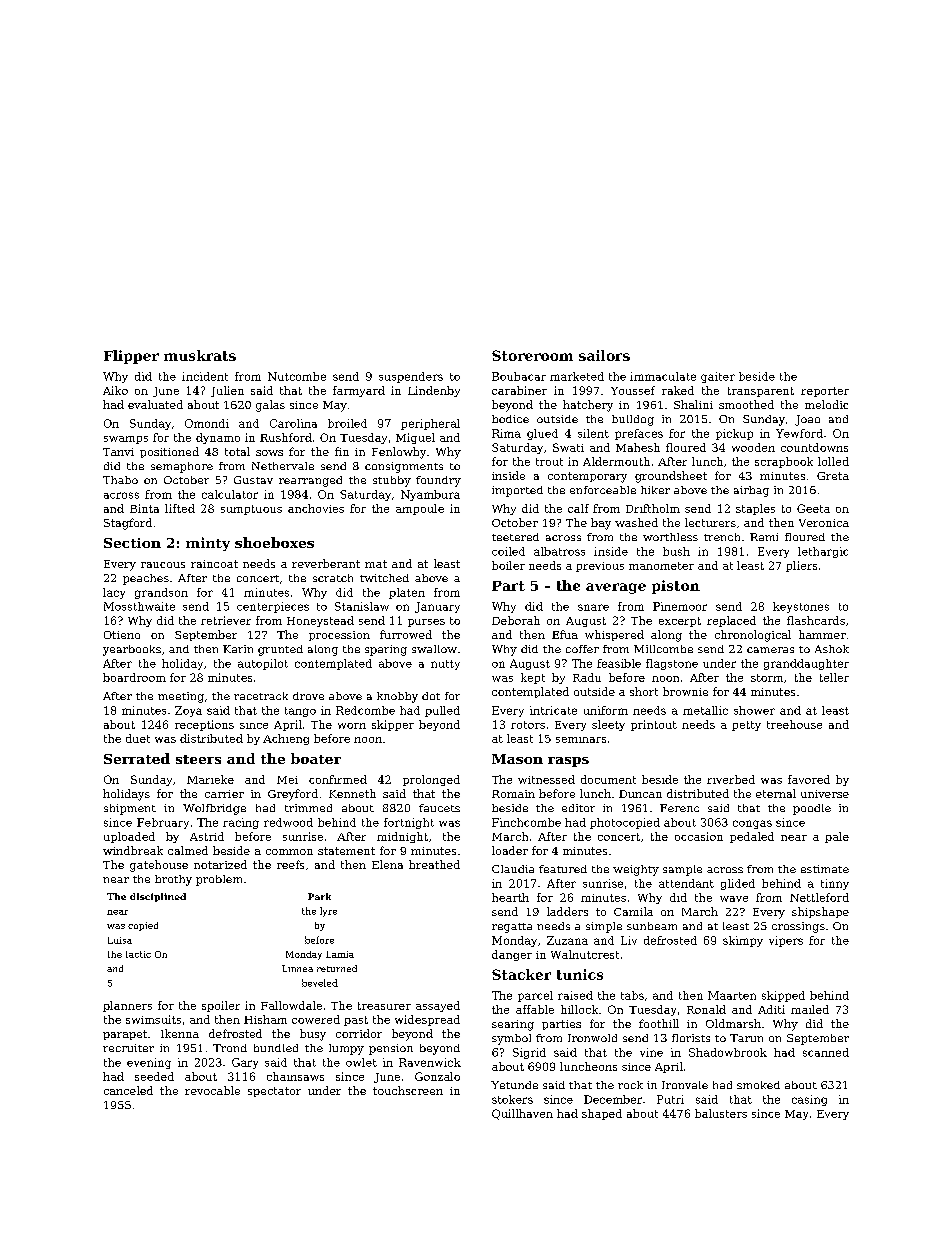  Describe the element at coordinates (340, 954) in the screenshot. I see `Lamia` at that location.
